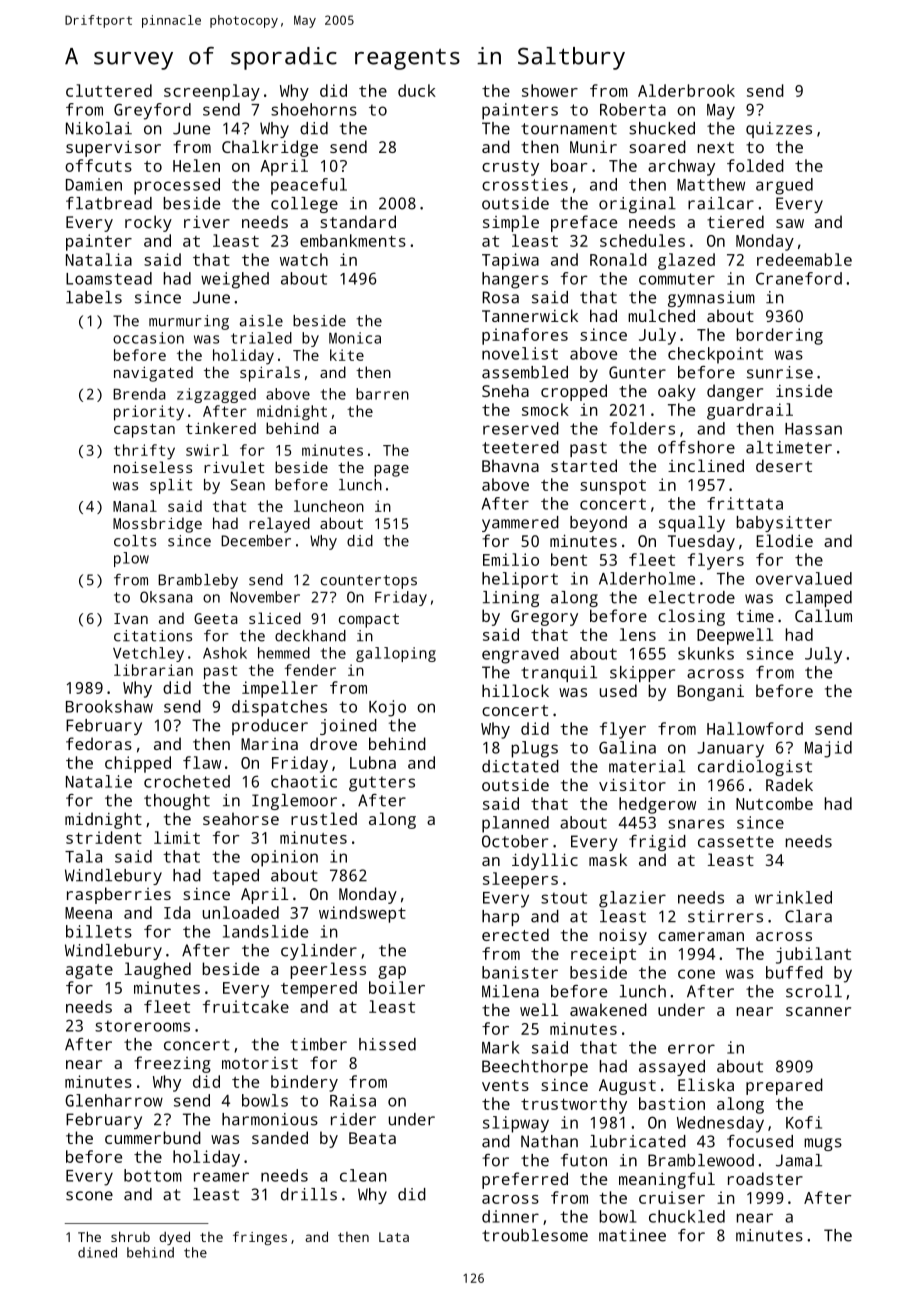 Image resolution: width=924 pixels, height=1308 pixels. Describe the element at coordinates (632, 1235) in the screenshot. I see `matinee` at that location.
